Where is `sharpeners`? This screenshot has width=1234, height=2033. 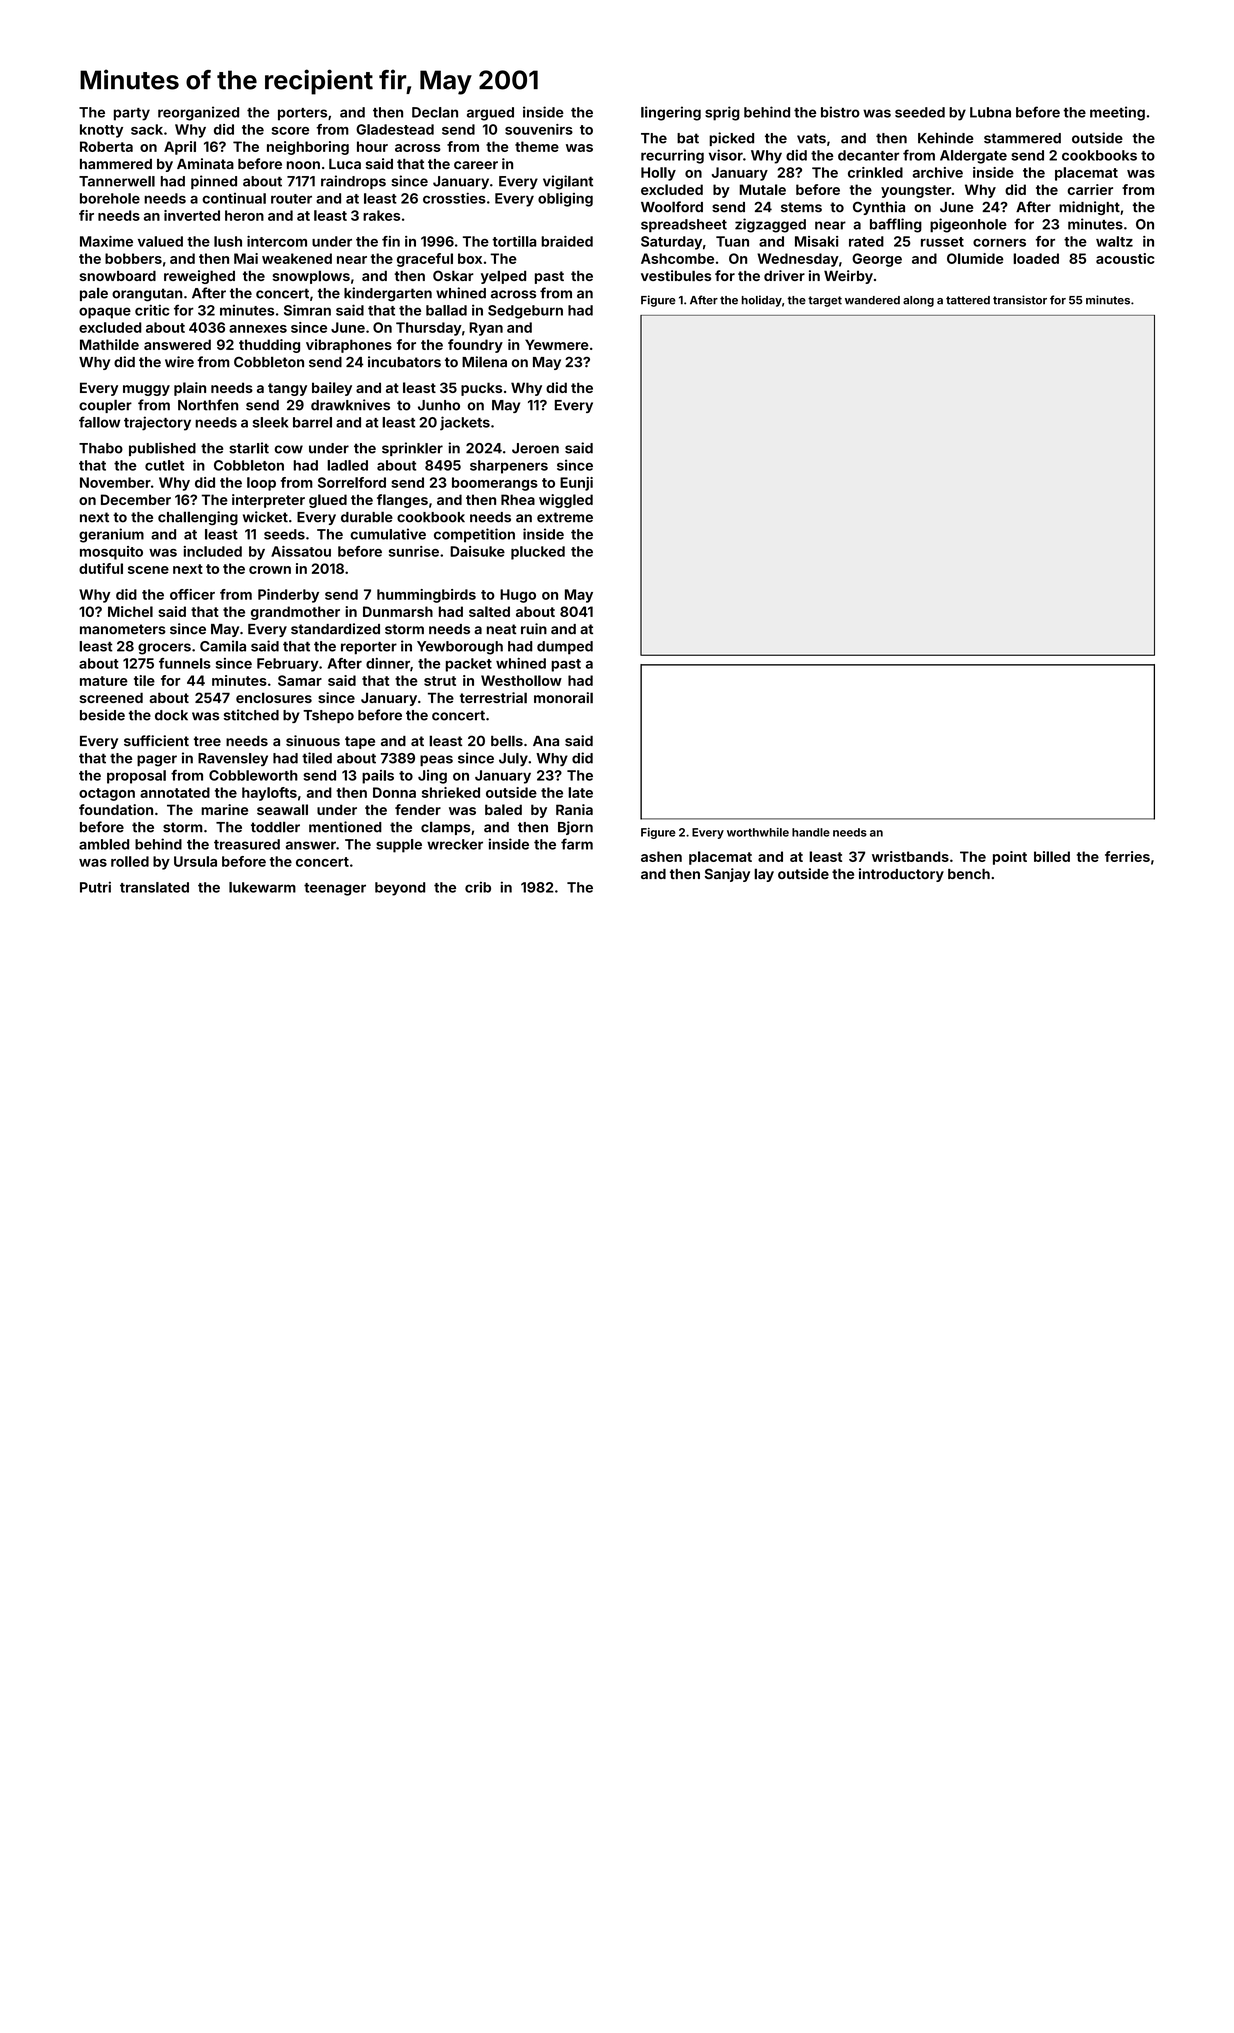
sharpeners is located at coordinates (509, 467).
